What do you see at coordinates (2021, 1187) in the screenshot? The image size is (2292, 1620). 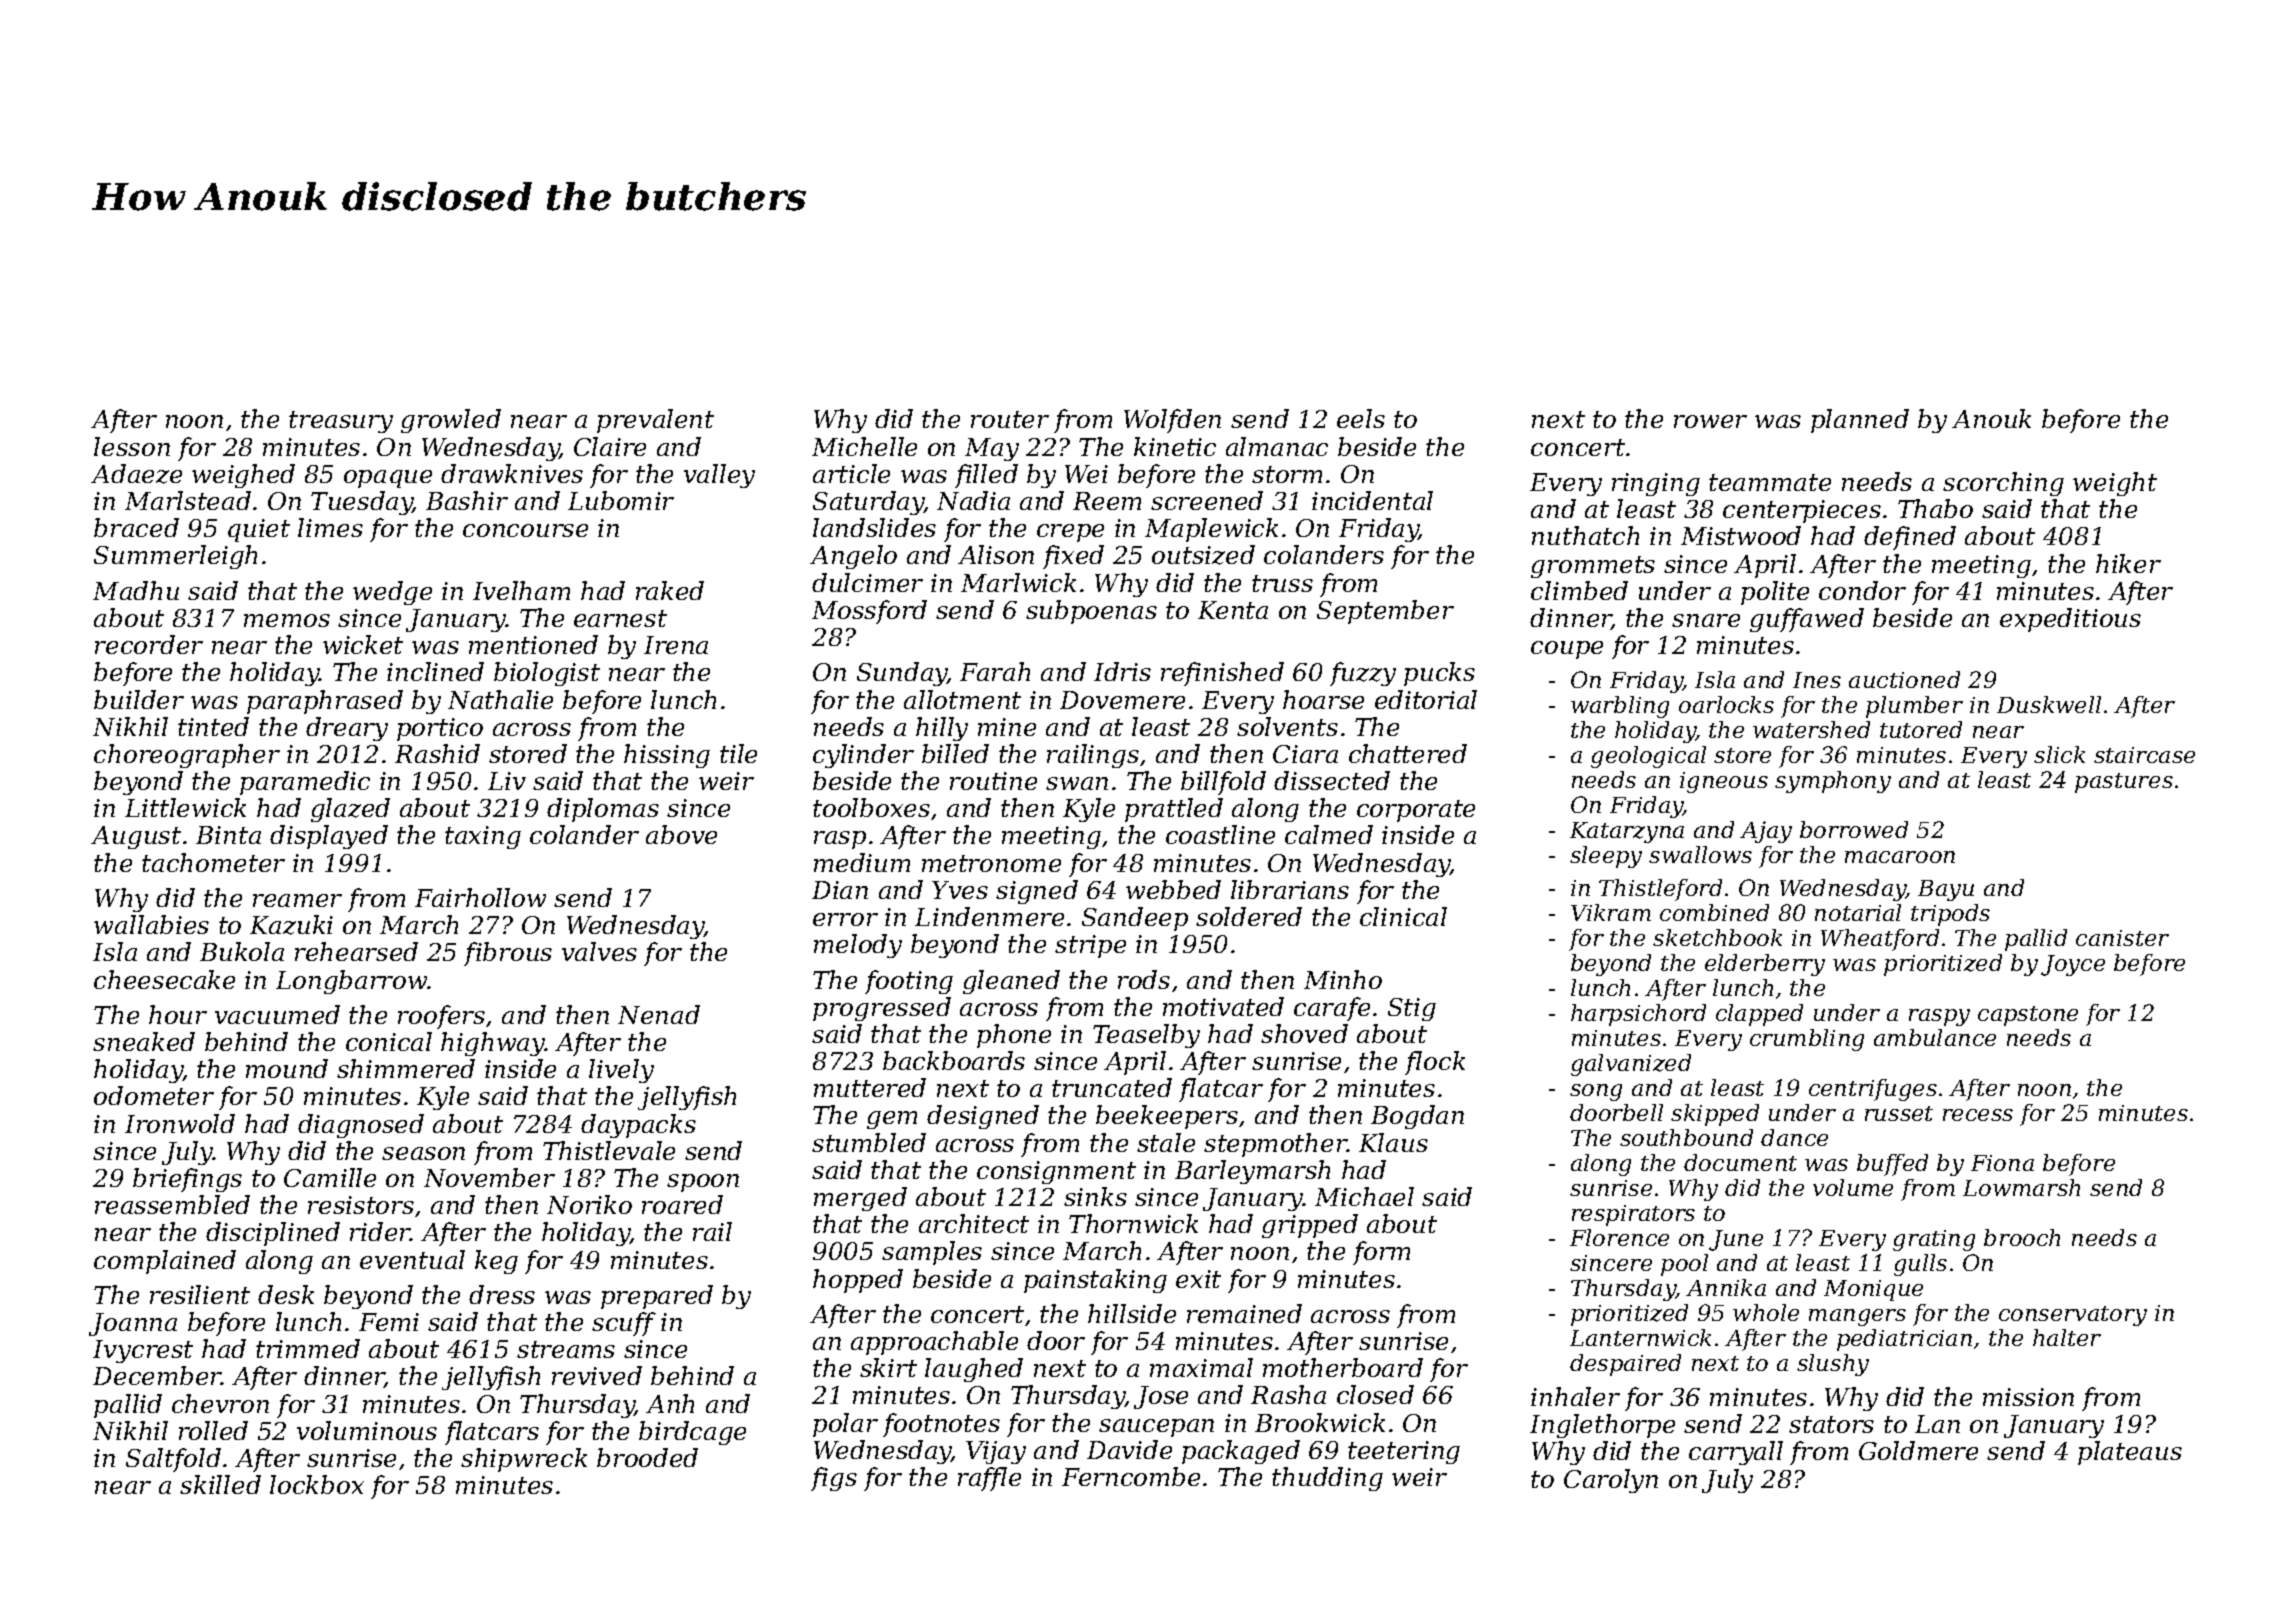 I see `Lowmarsh` at bounding box center [2021, 1187].
